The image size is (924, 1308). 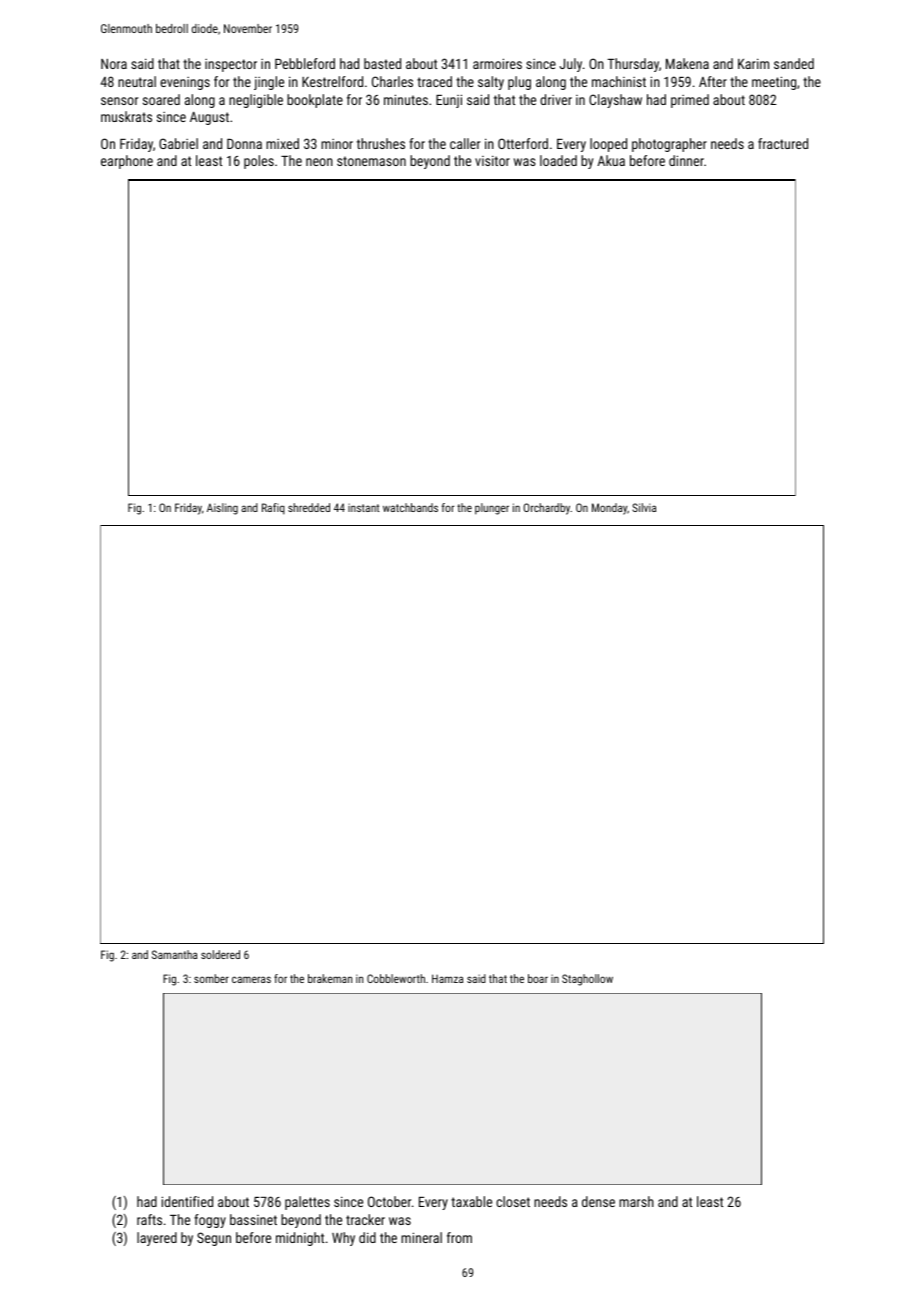 What do you see at coordinates (382, 63) in the screenshot?
I see `basted` at bounding box center [382, 63].
